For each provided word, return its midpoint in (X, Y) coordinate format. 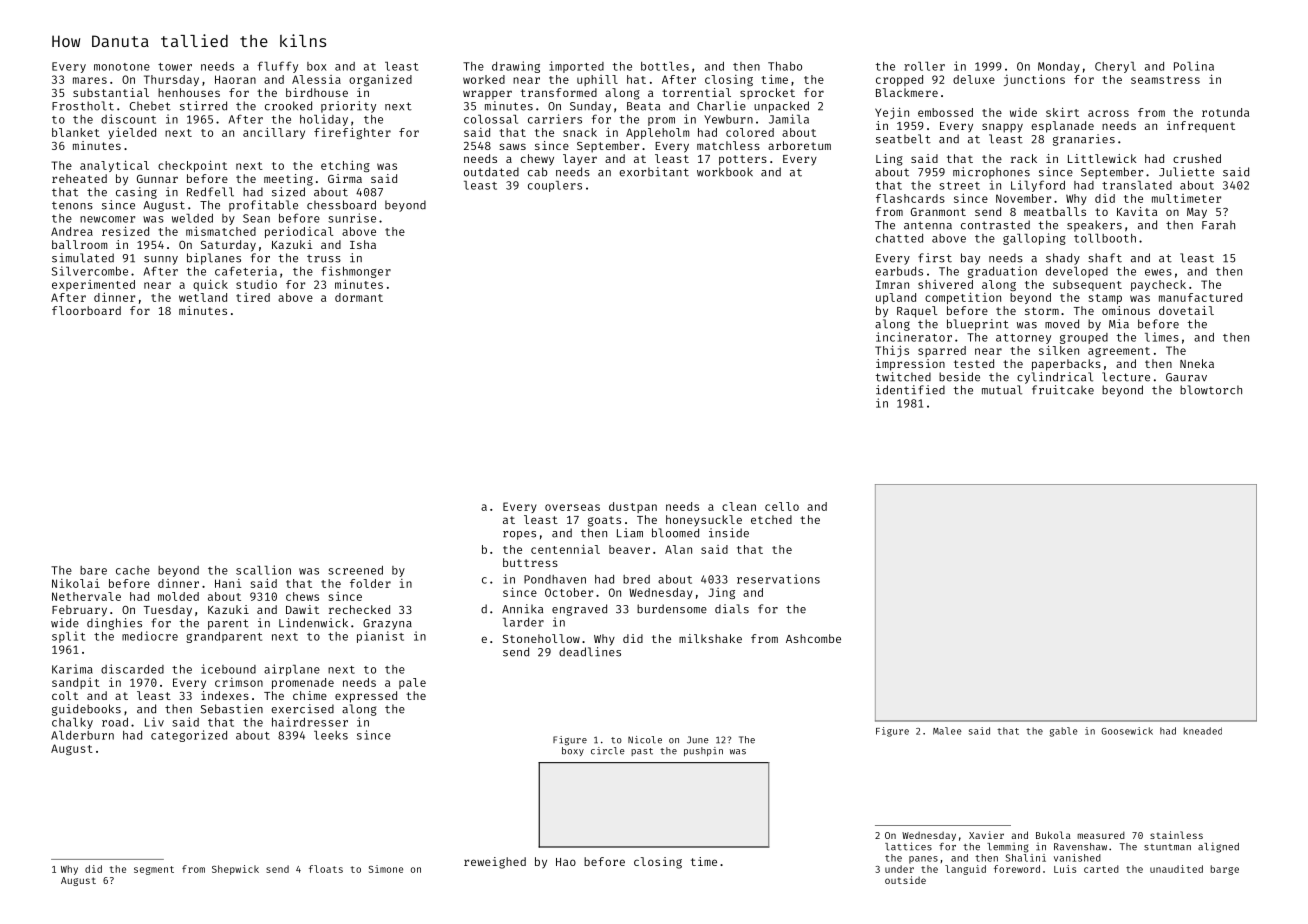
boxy (573, 751)
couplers (555, 186)
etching (345, 166)
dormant (359, 297)
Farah (1218, 225)
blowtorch (1211, 390)
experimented (93, 285)
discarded (132, 669)
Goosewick (1127, 731)
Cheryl (1115, 67)
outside (905, 880)
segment (154, 870)
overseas (572, 507)
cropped (899, 80)
